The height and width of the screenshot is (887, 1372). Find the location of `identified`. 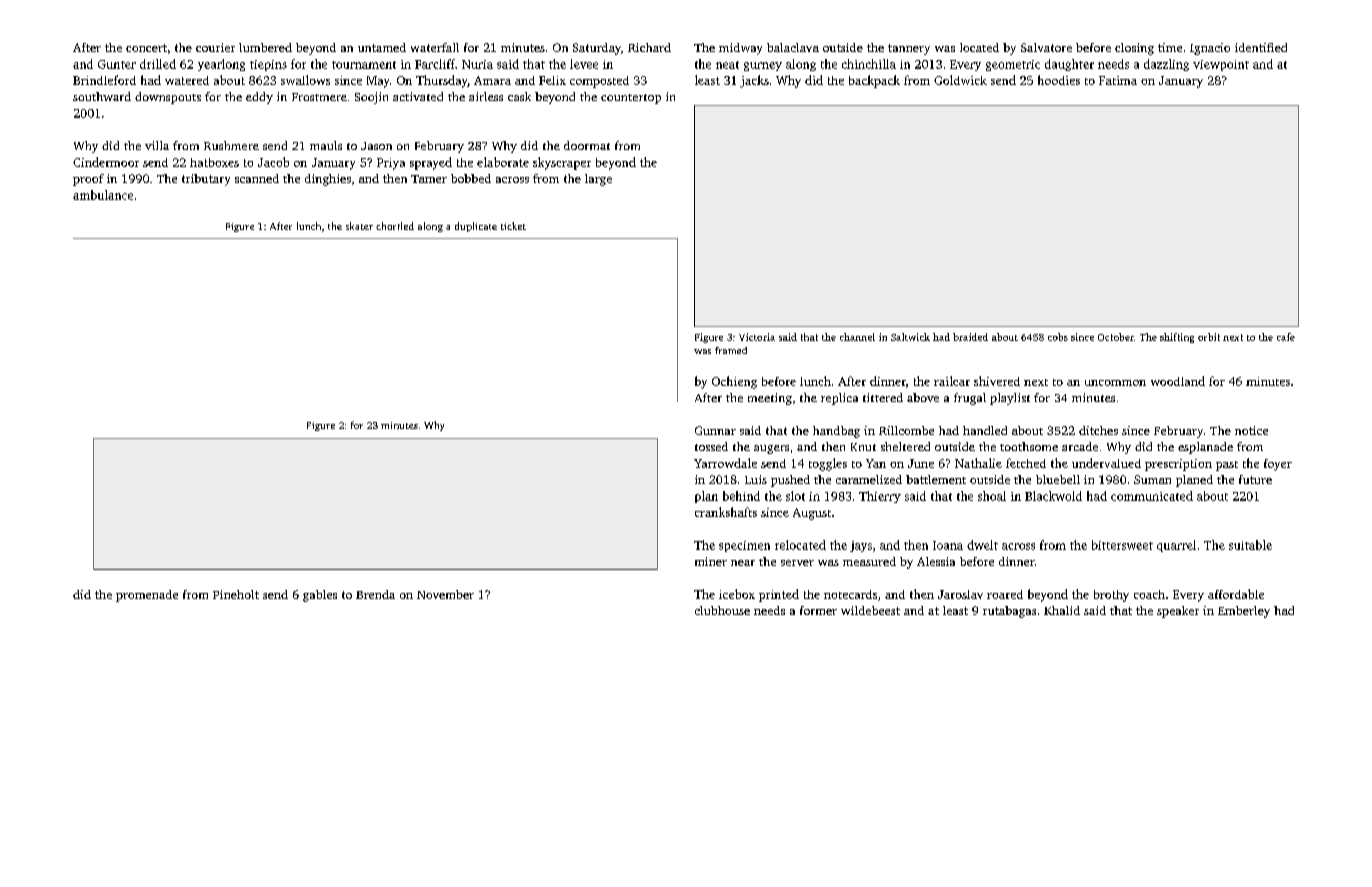

identified is located at coordinates (1261, 47).
